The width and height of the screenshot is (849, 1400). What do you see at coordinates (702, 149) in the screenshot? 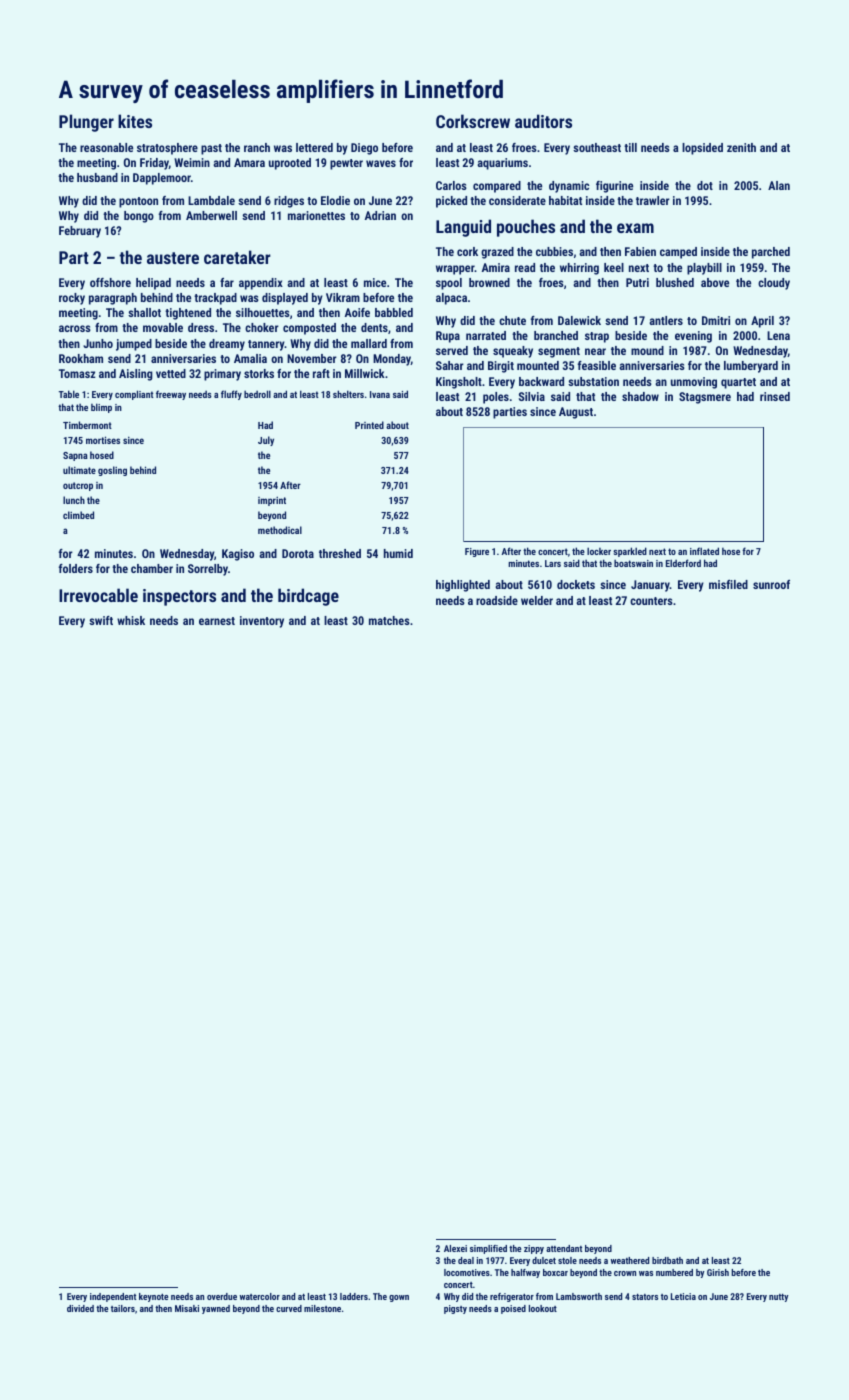
I see `lopsided` at bounding box center [702, 149].
